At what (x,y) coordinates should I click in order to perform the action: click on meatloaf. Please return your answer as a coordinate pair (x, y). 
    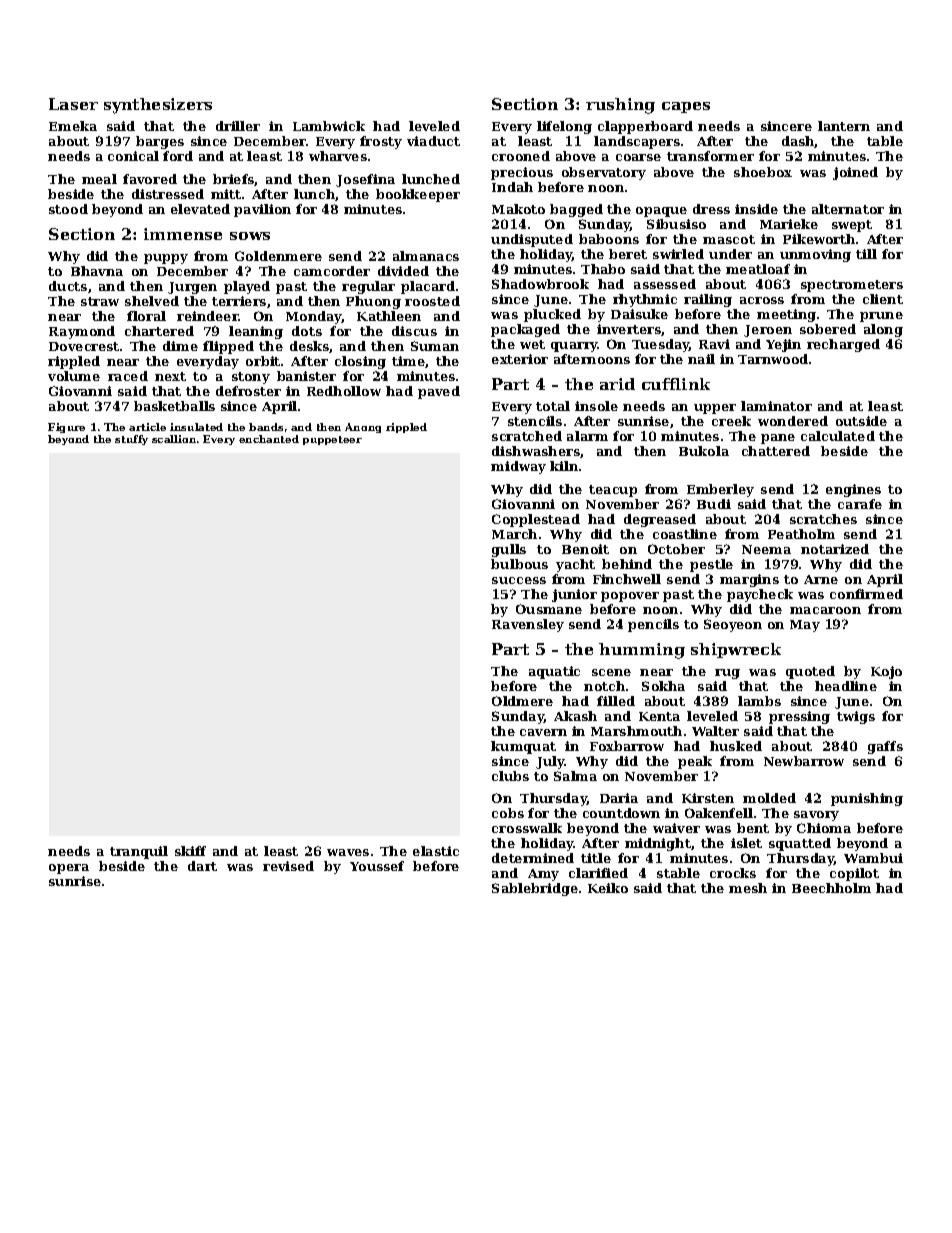
    Looking at the image, I should click on (758, 269).
